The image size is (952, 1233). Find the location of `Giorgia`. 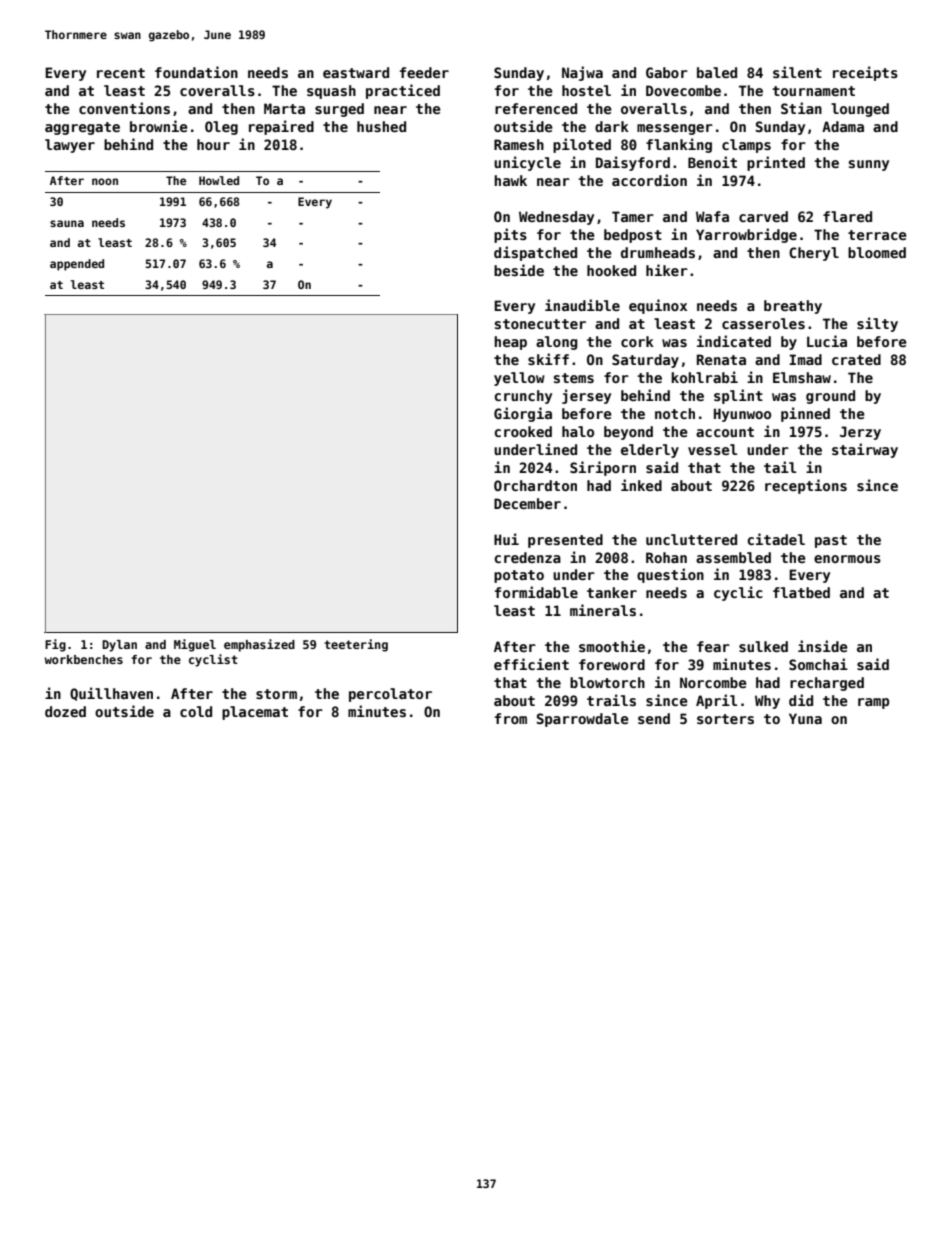

Giorgia is located at coordinates (523, 414).
